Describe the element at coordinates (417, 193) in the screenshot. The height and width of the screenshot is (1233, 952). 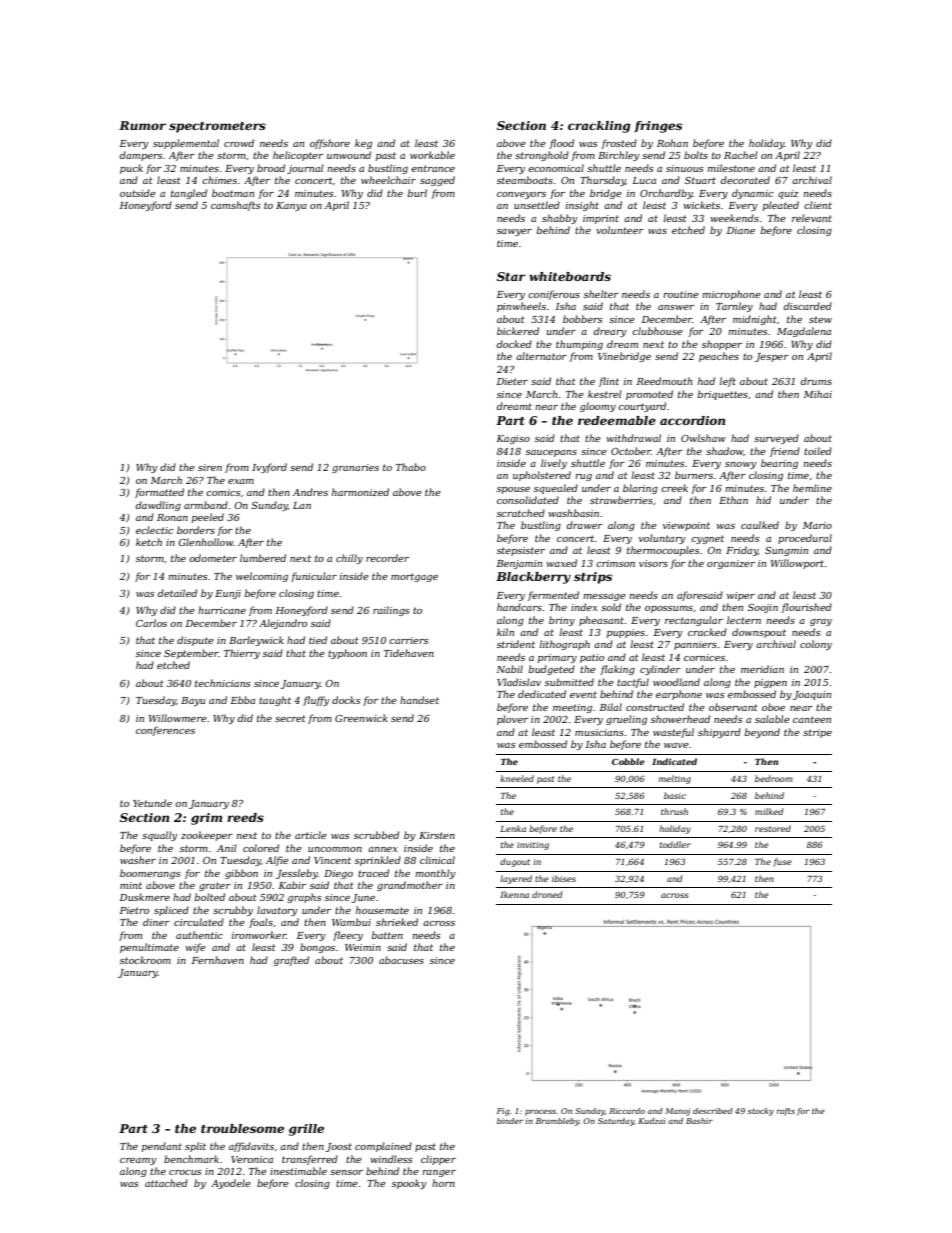
I see `burl` at that location.
